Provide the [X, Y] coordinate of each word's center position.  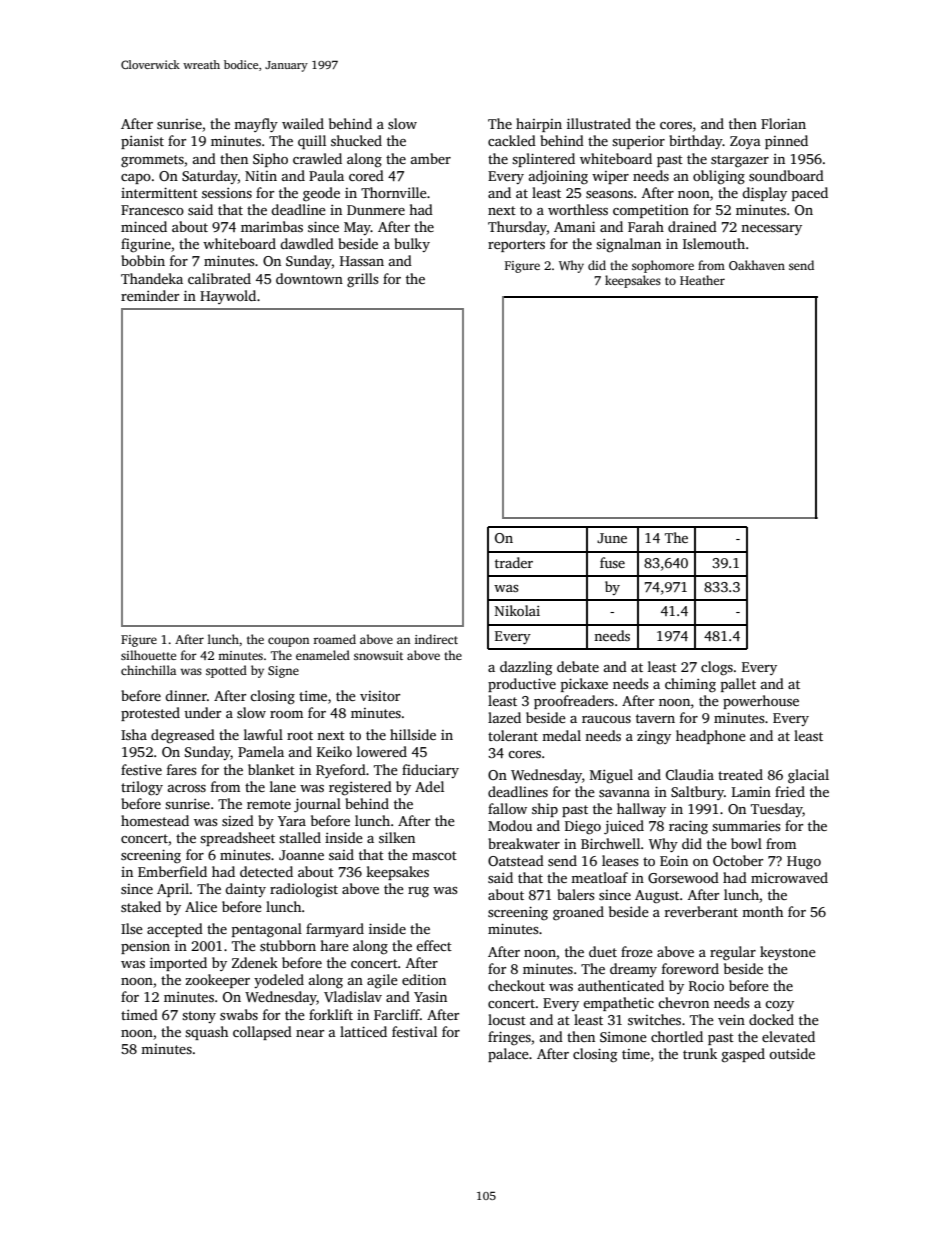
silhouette [148, 655]
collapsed [262, 1033]
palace [508, 1055]
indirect [436, 639]
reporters [516, 246]
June [612, 538]
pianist [142, 142]
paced [810, 194]
